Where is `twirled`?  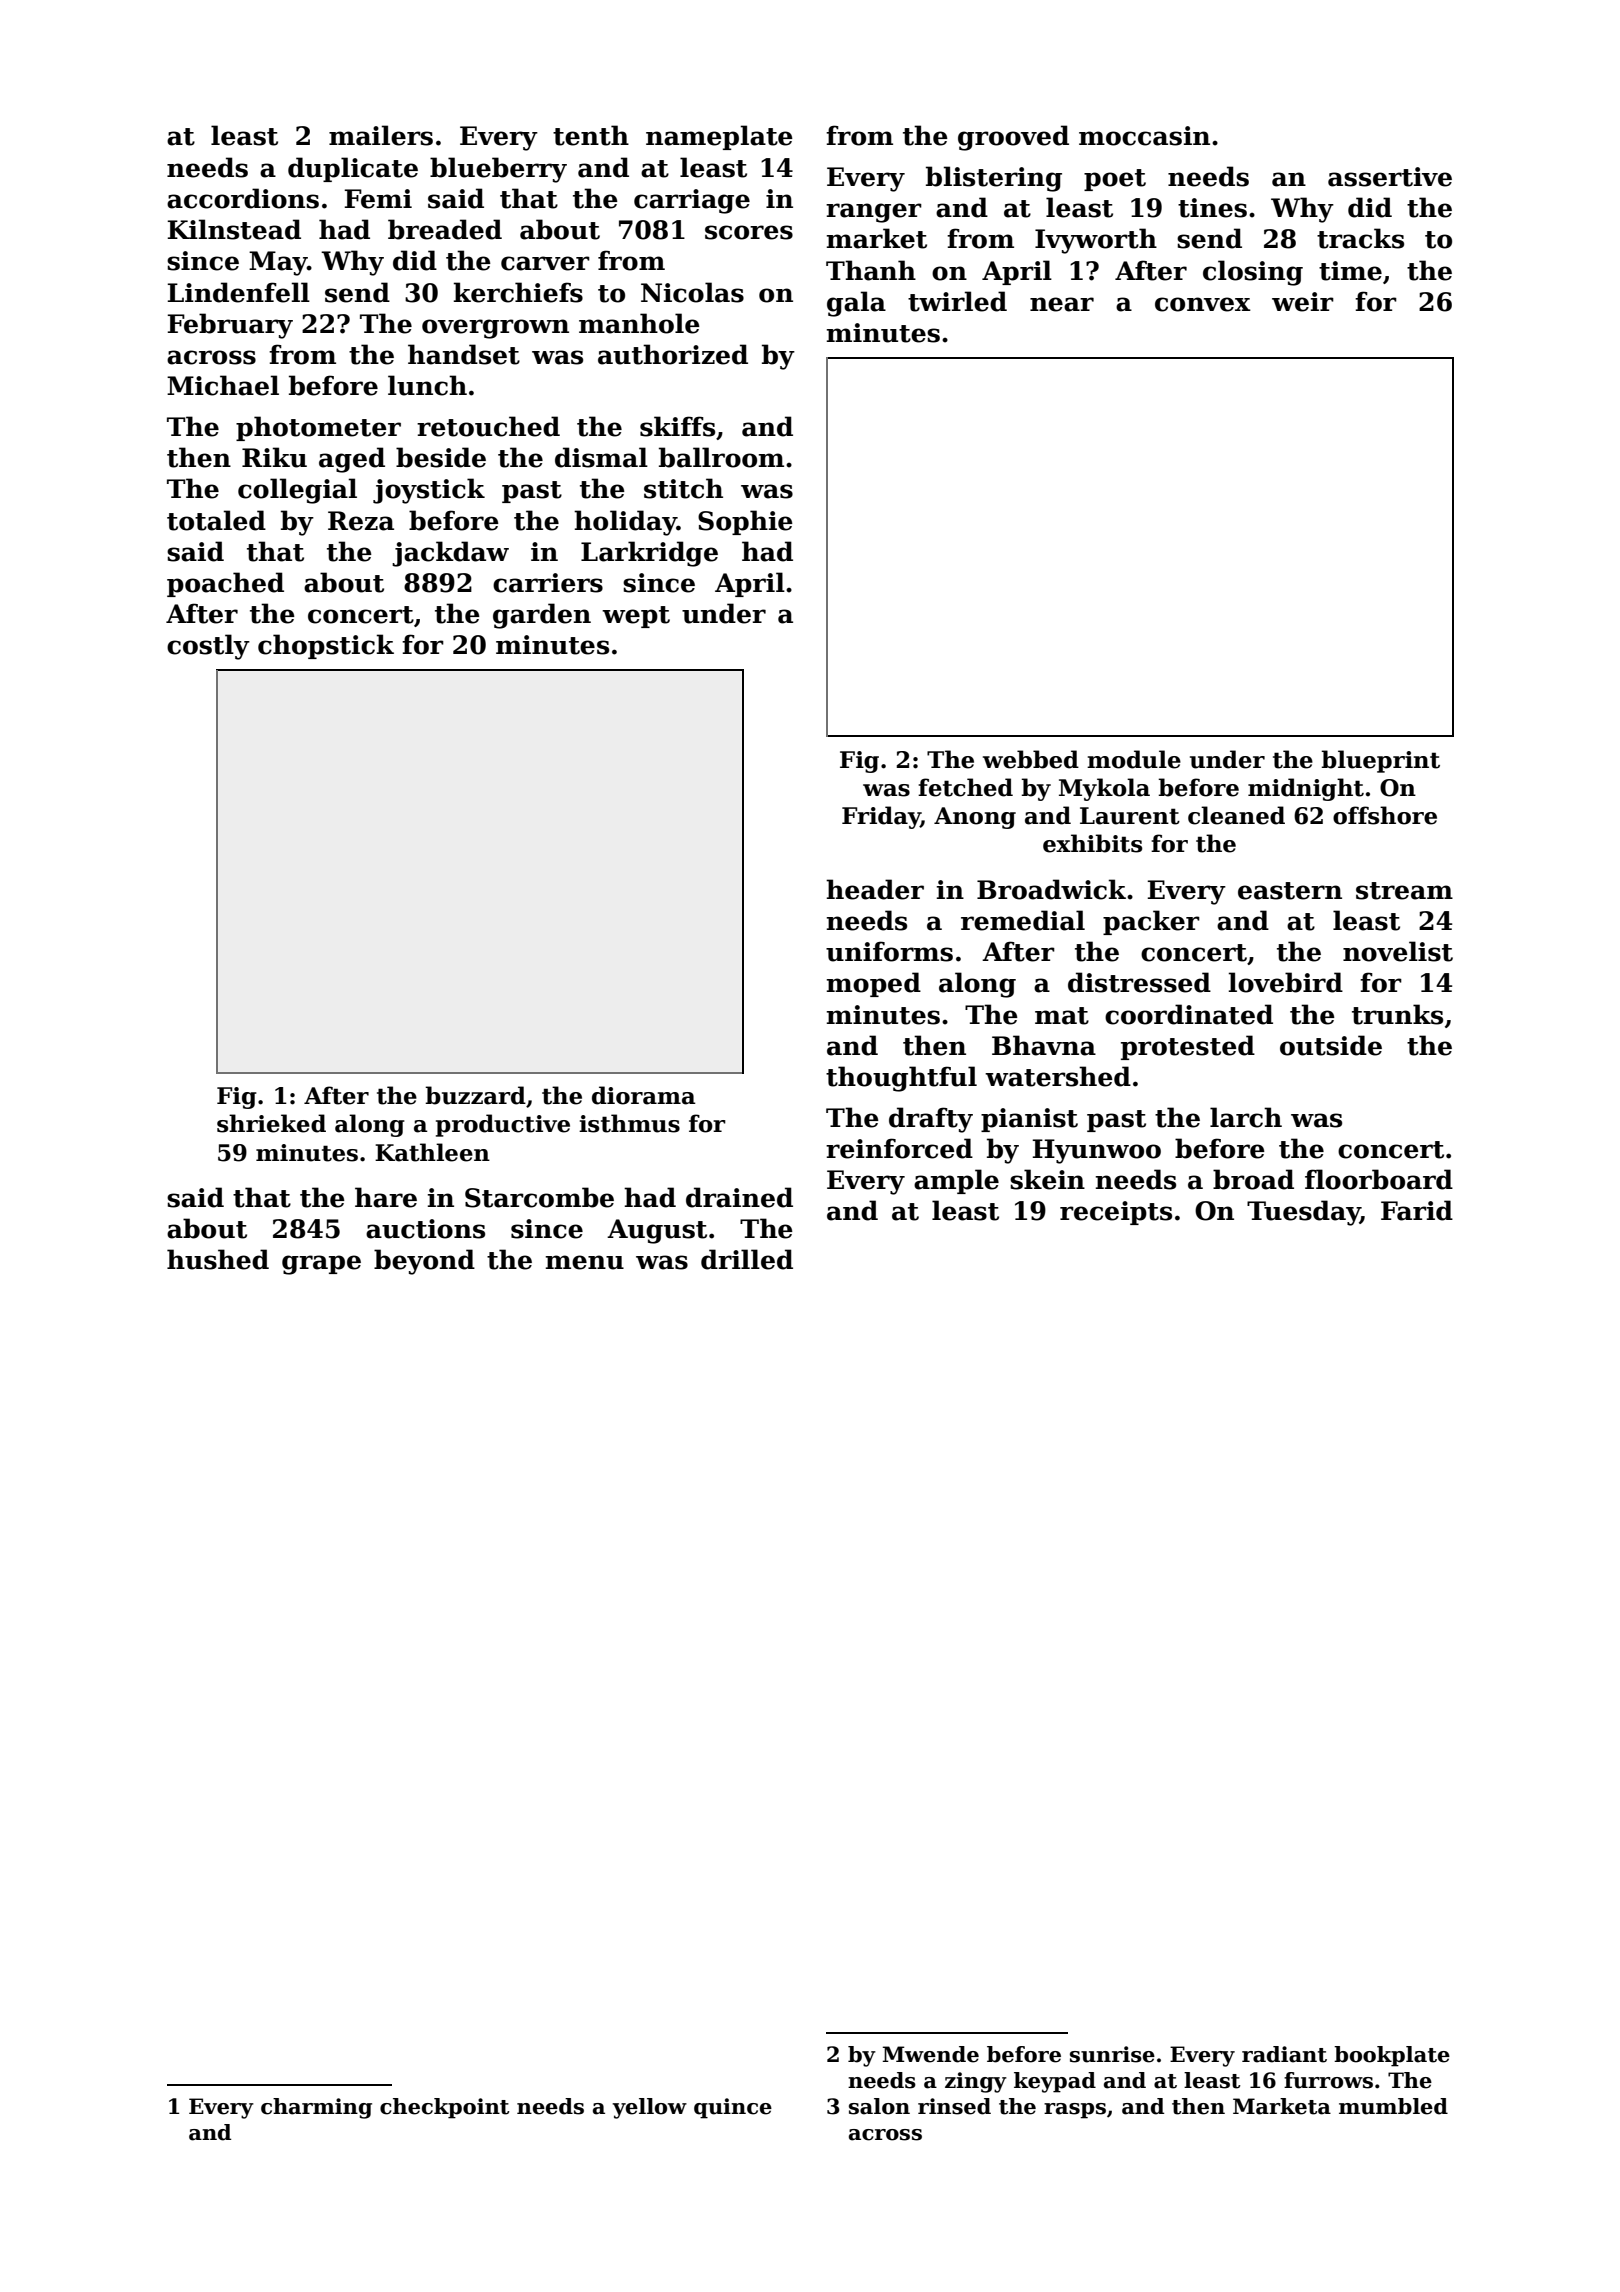 twirled is located at coordinates (957, 301).
